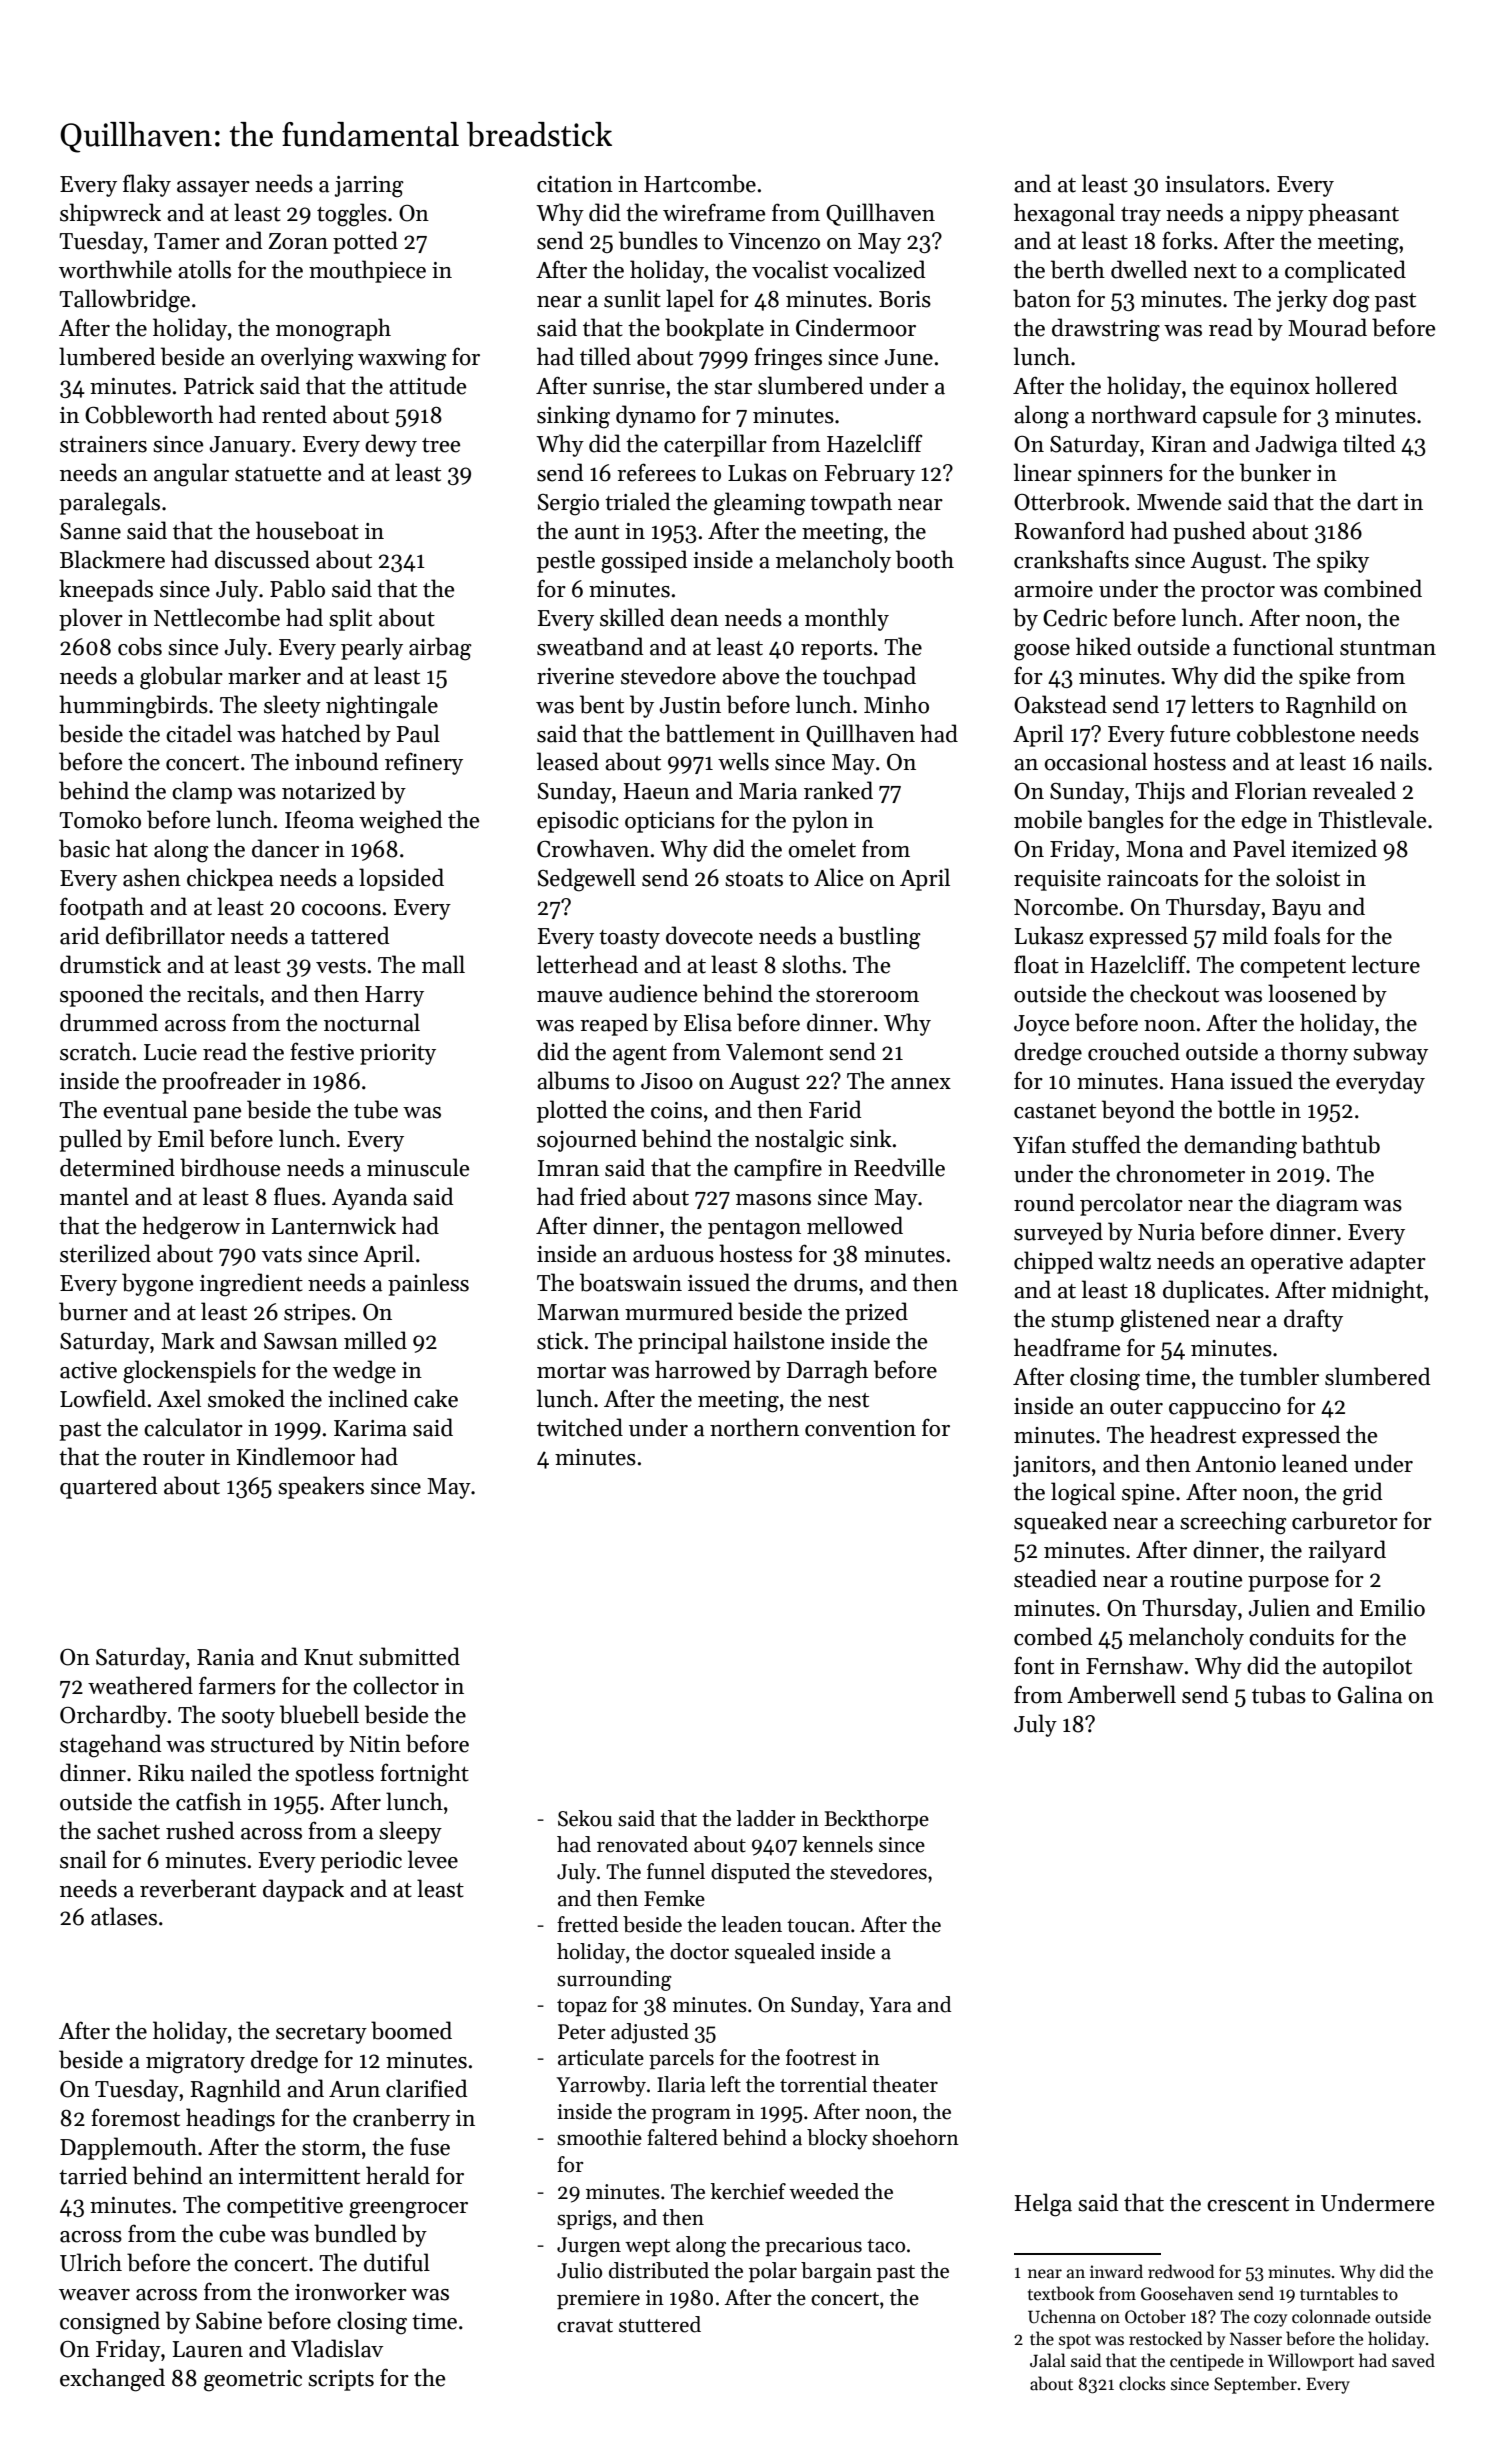 This screenshot has width=1496, height=2464. What do you see at coordinates (876, 1313) in the screenshot?
I see `prized` at bounding box center [876, 1313].
